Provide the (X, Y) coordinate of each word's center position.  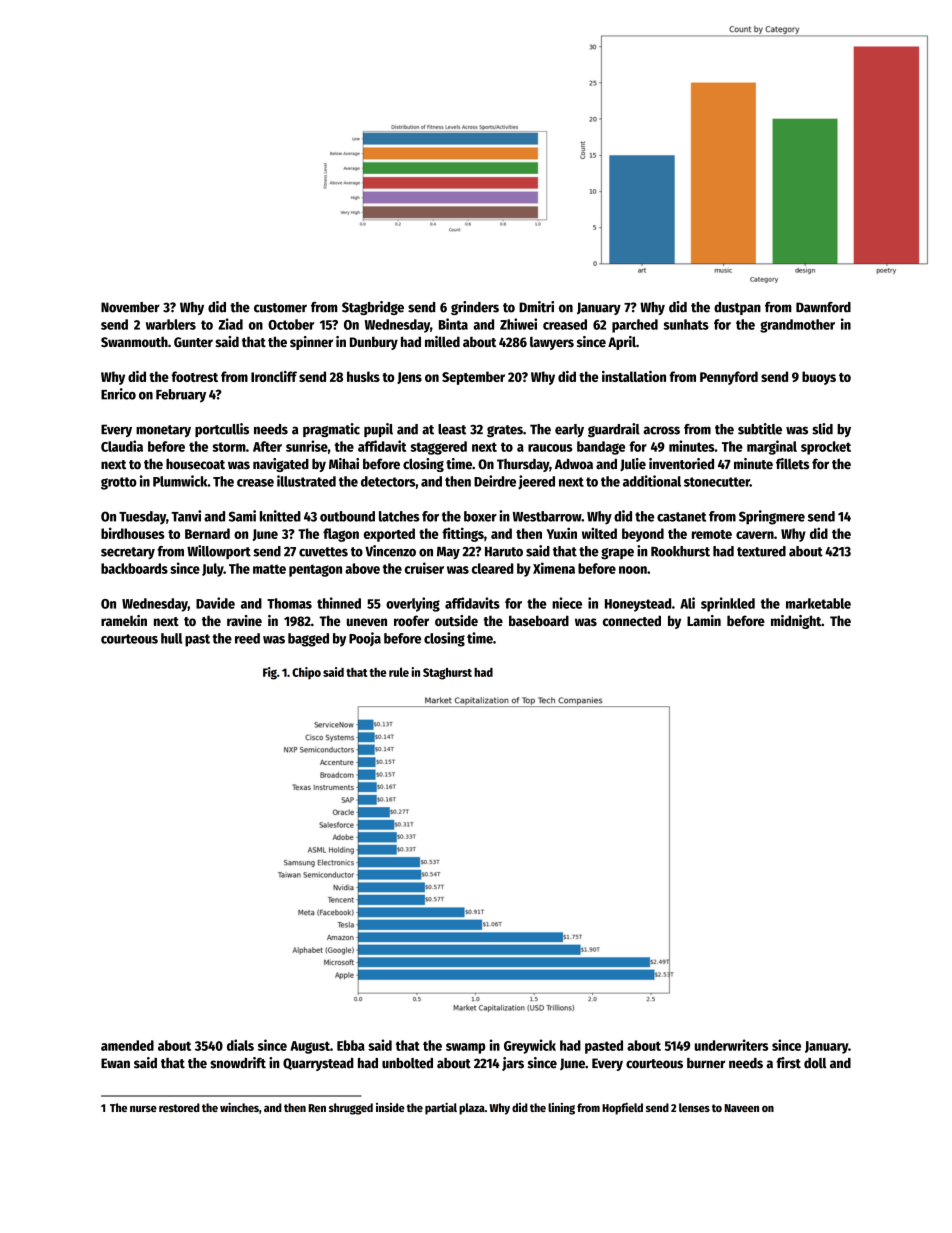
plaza (472, 1109)
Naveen (742, 1108)
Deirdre (495, 481)
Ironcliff (274, 376)
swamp (465, 1048)
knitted (280, 516)
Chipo (306, 673)
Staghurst (447, 674)
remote (712, 534)
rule (399, 672)
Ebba (351, 1045)
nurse (143, 1109)
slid (822, 429)
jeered (536, 482)
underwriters (731, 1045)
